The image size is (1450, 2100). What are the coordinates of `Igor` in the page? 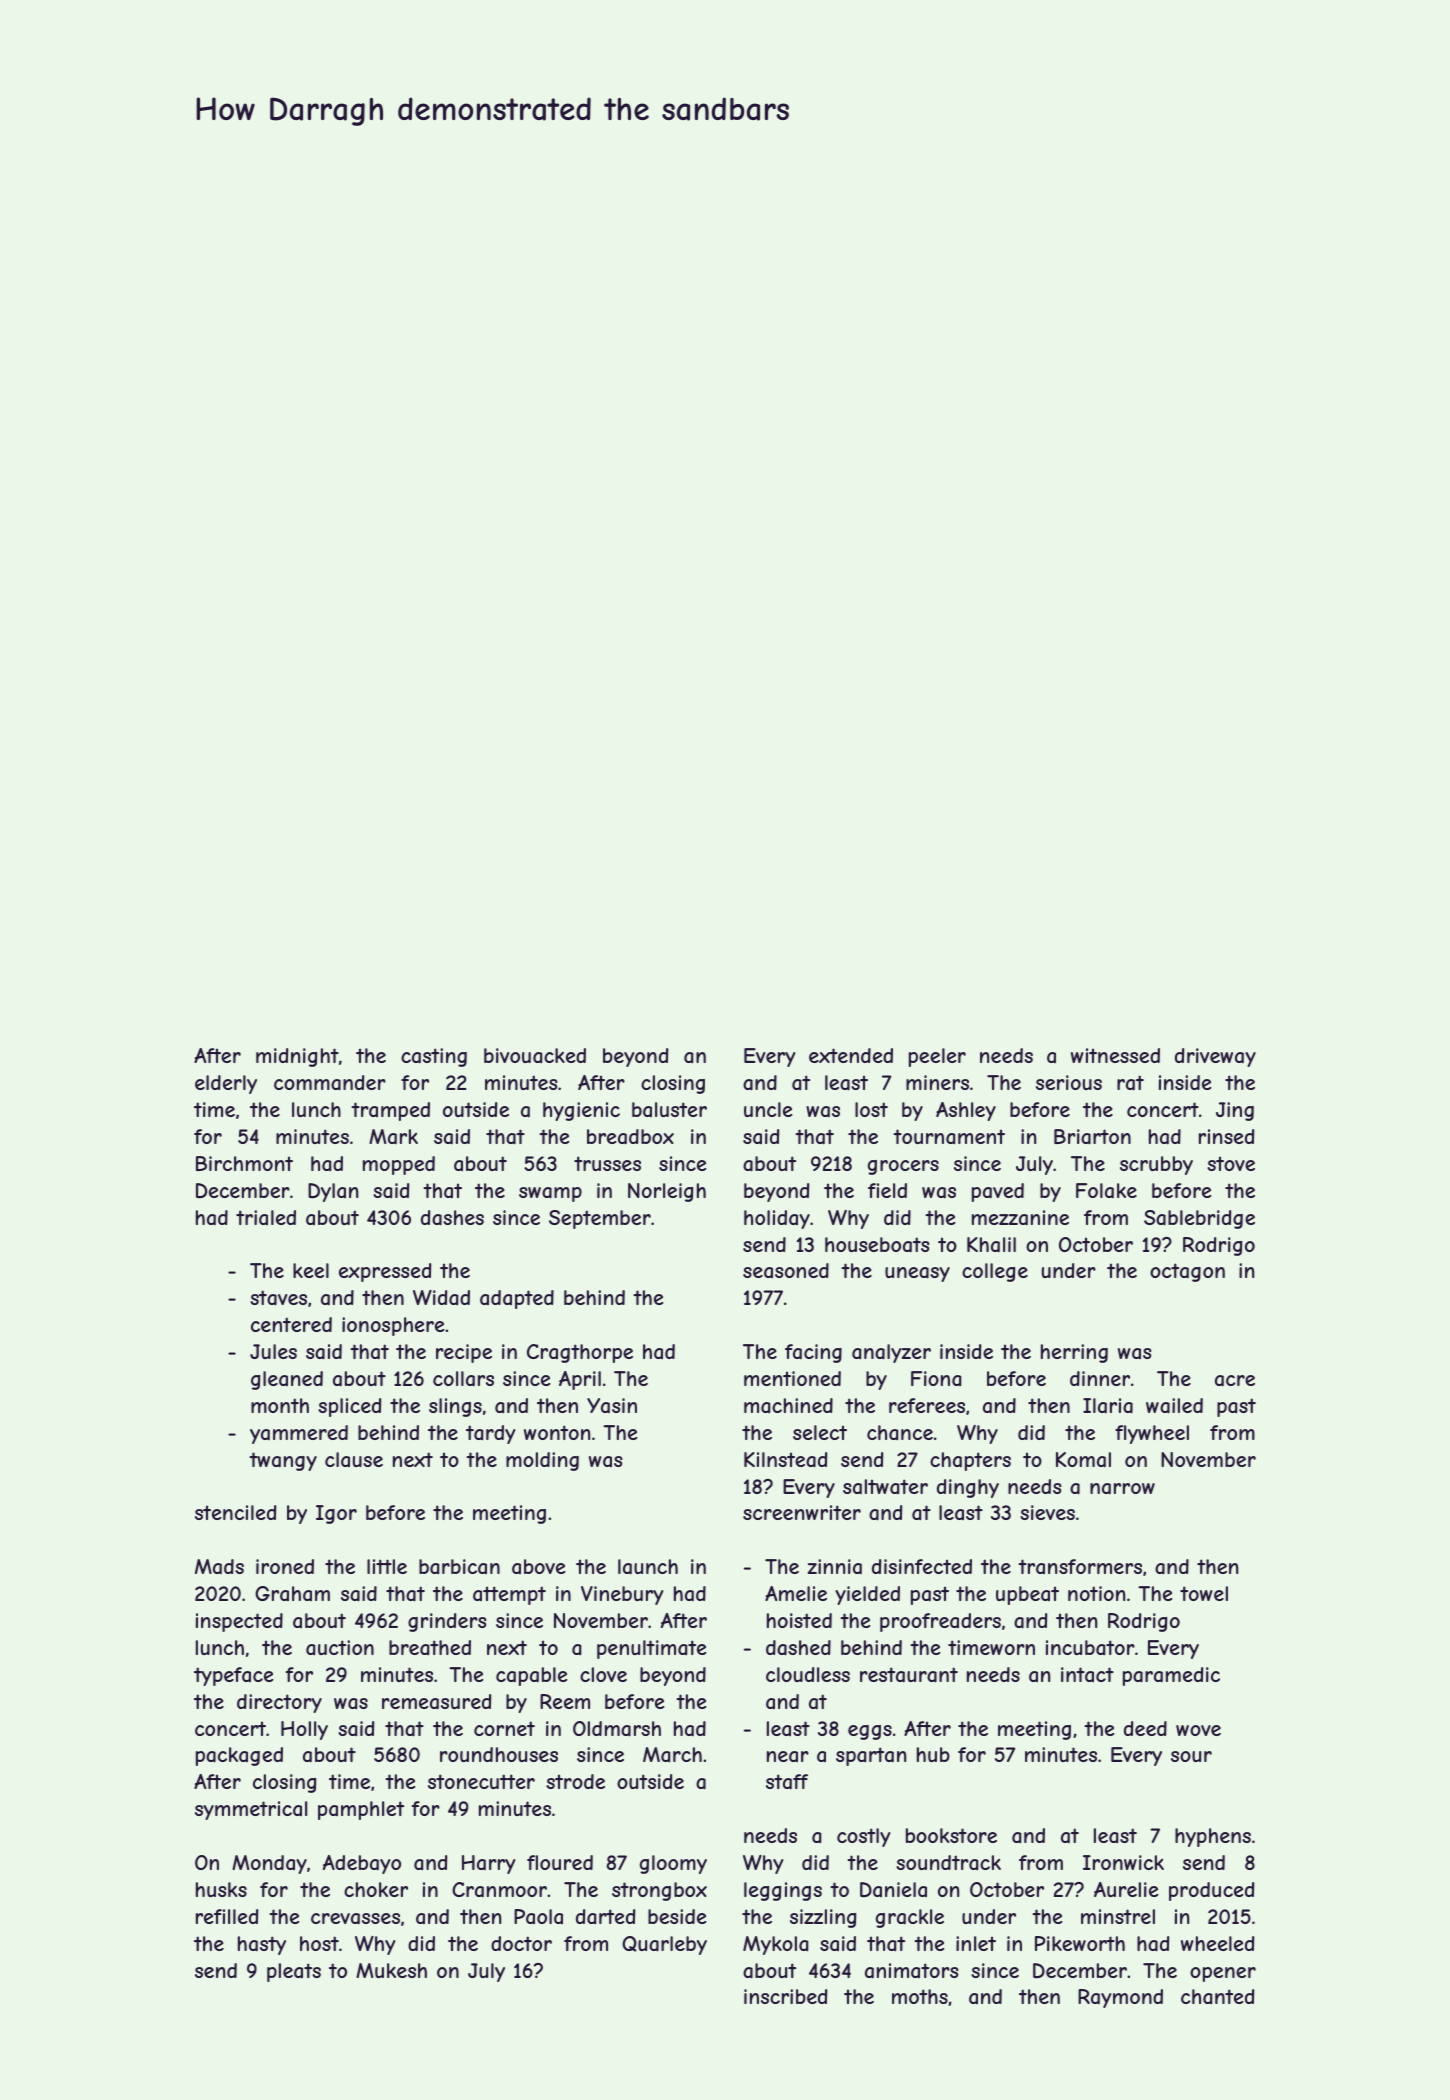 It's located at (336, 1514).
